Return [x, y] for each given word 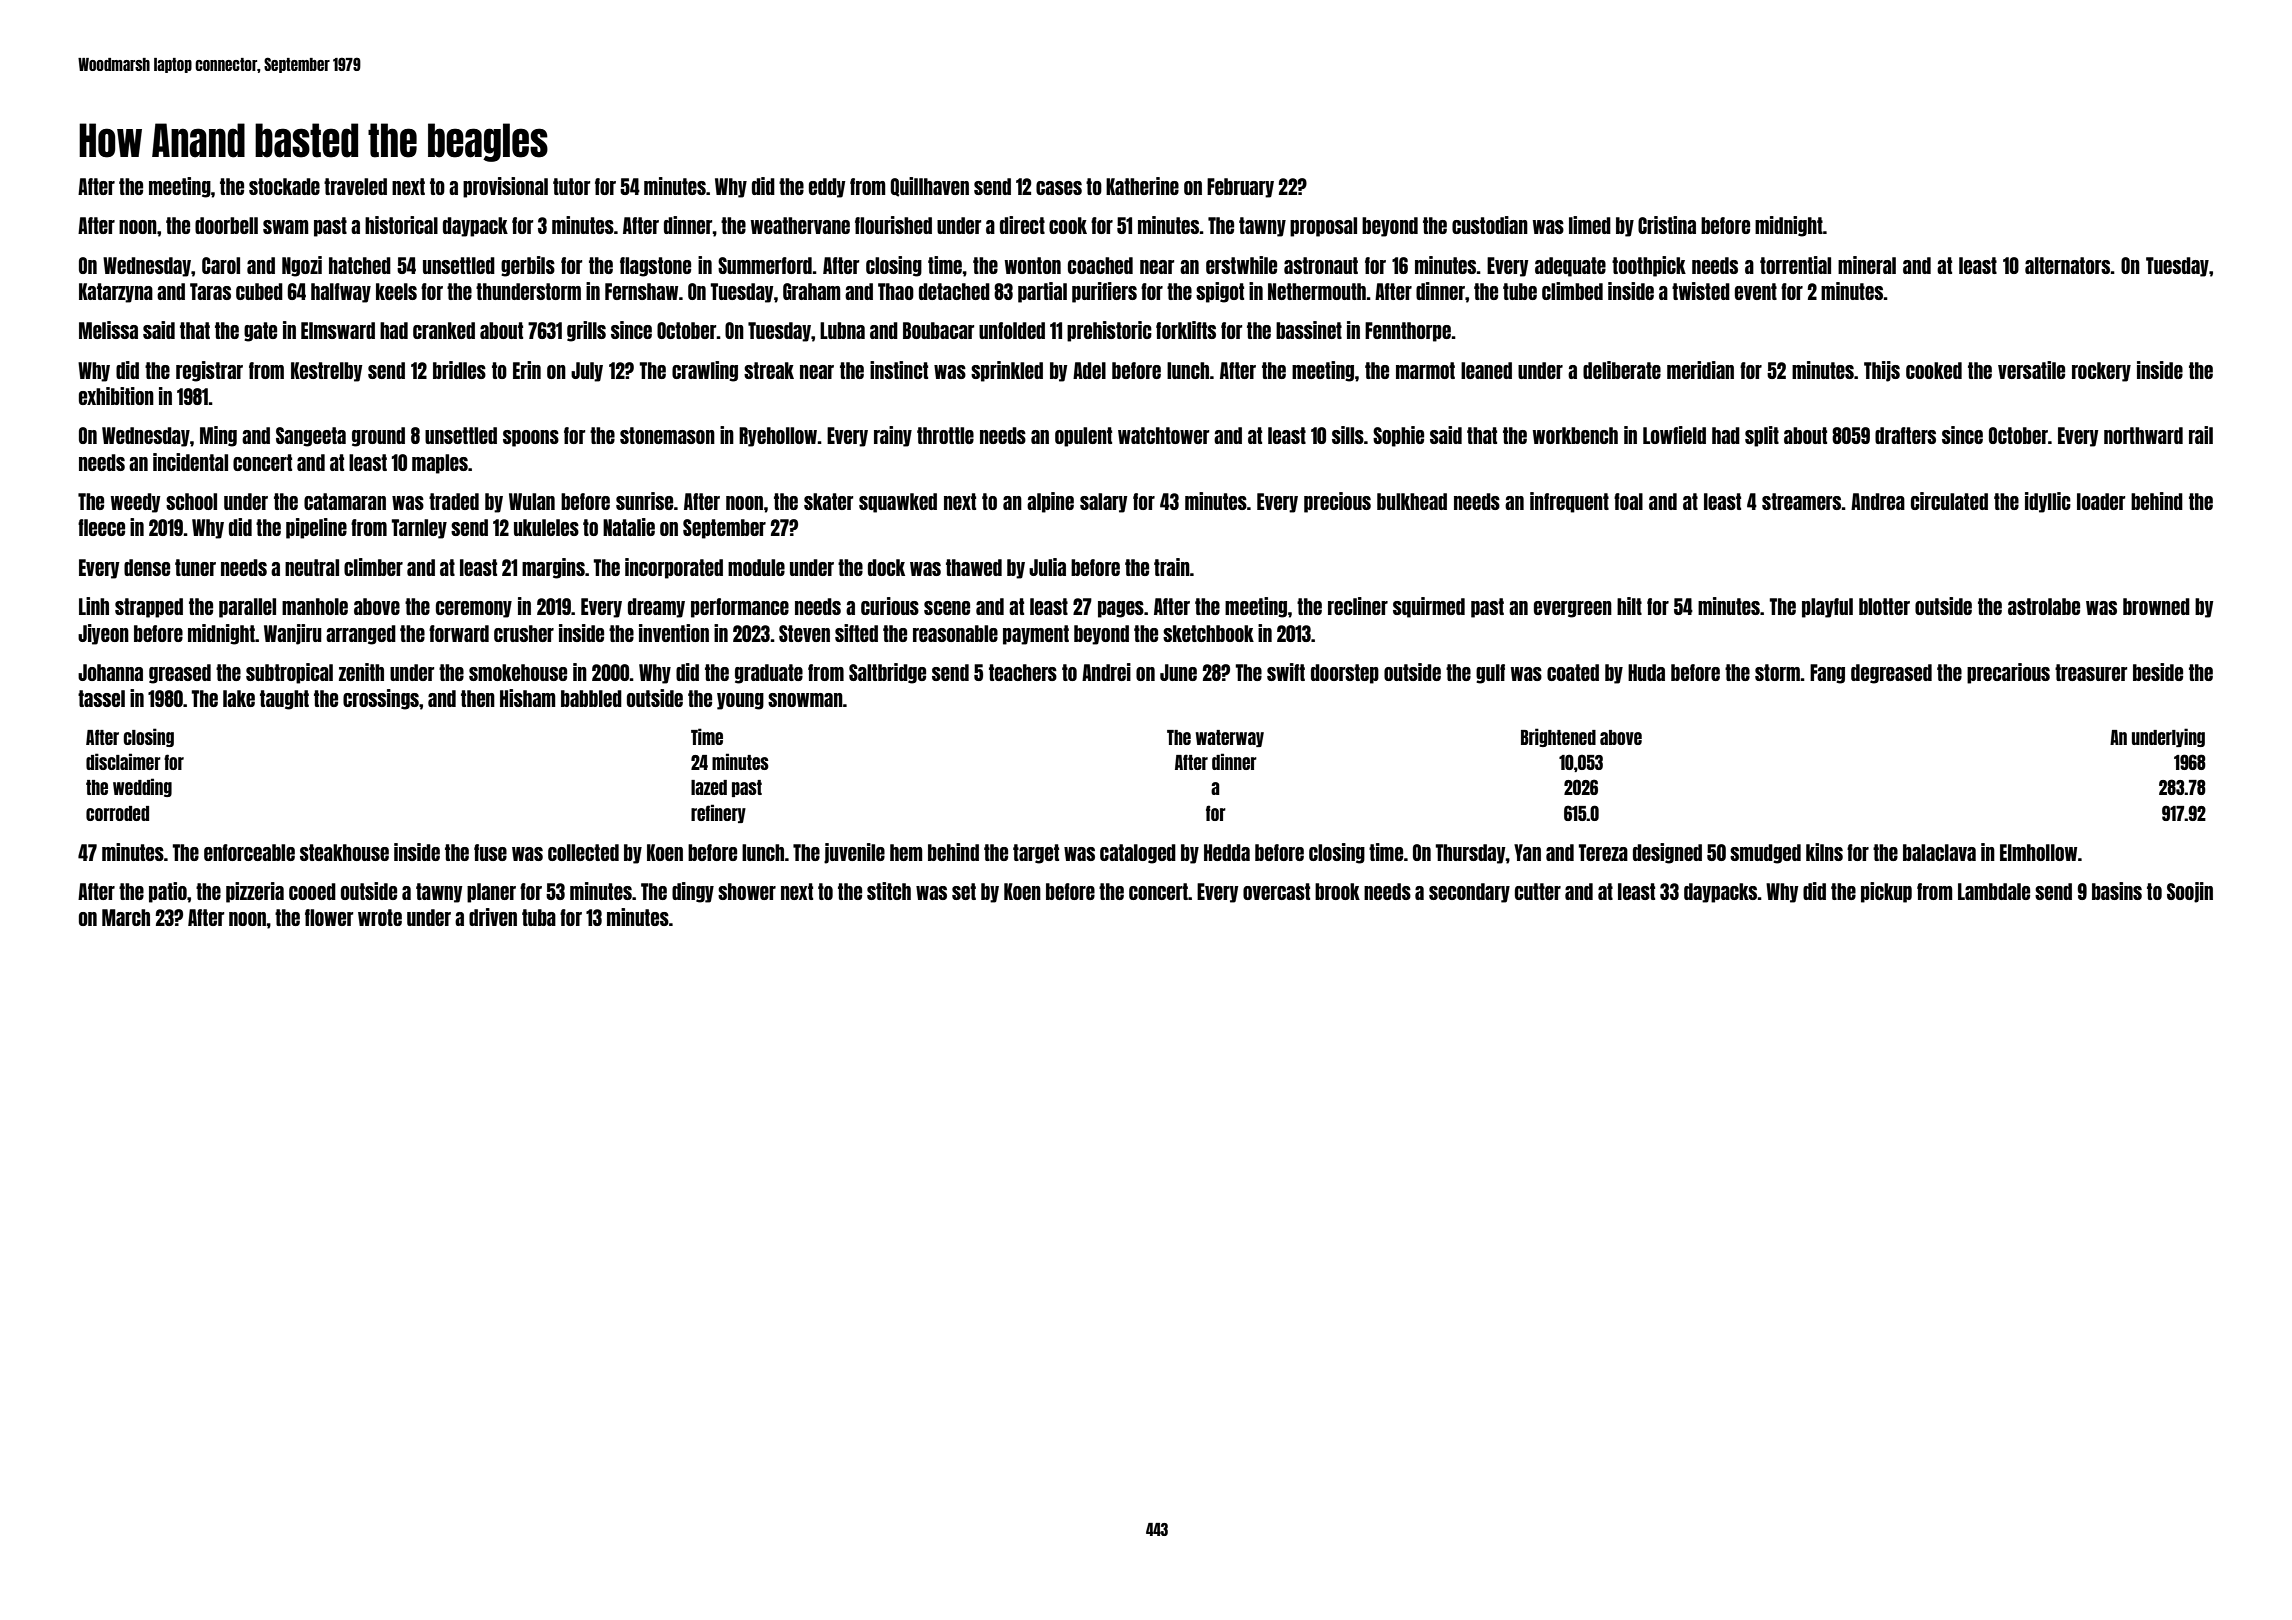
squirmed [1429, 607]
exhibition [116, 396]
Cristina [1667, 225]
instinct [899, 370]
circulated [1949, 501]
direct [1022, 225]
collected [583, 852]
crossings [381, 699]
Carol [221, 265]
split [1762, 436]
